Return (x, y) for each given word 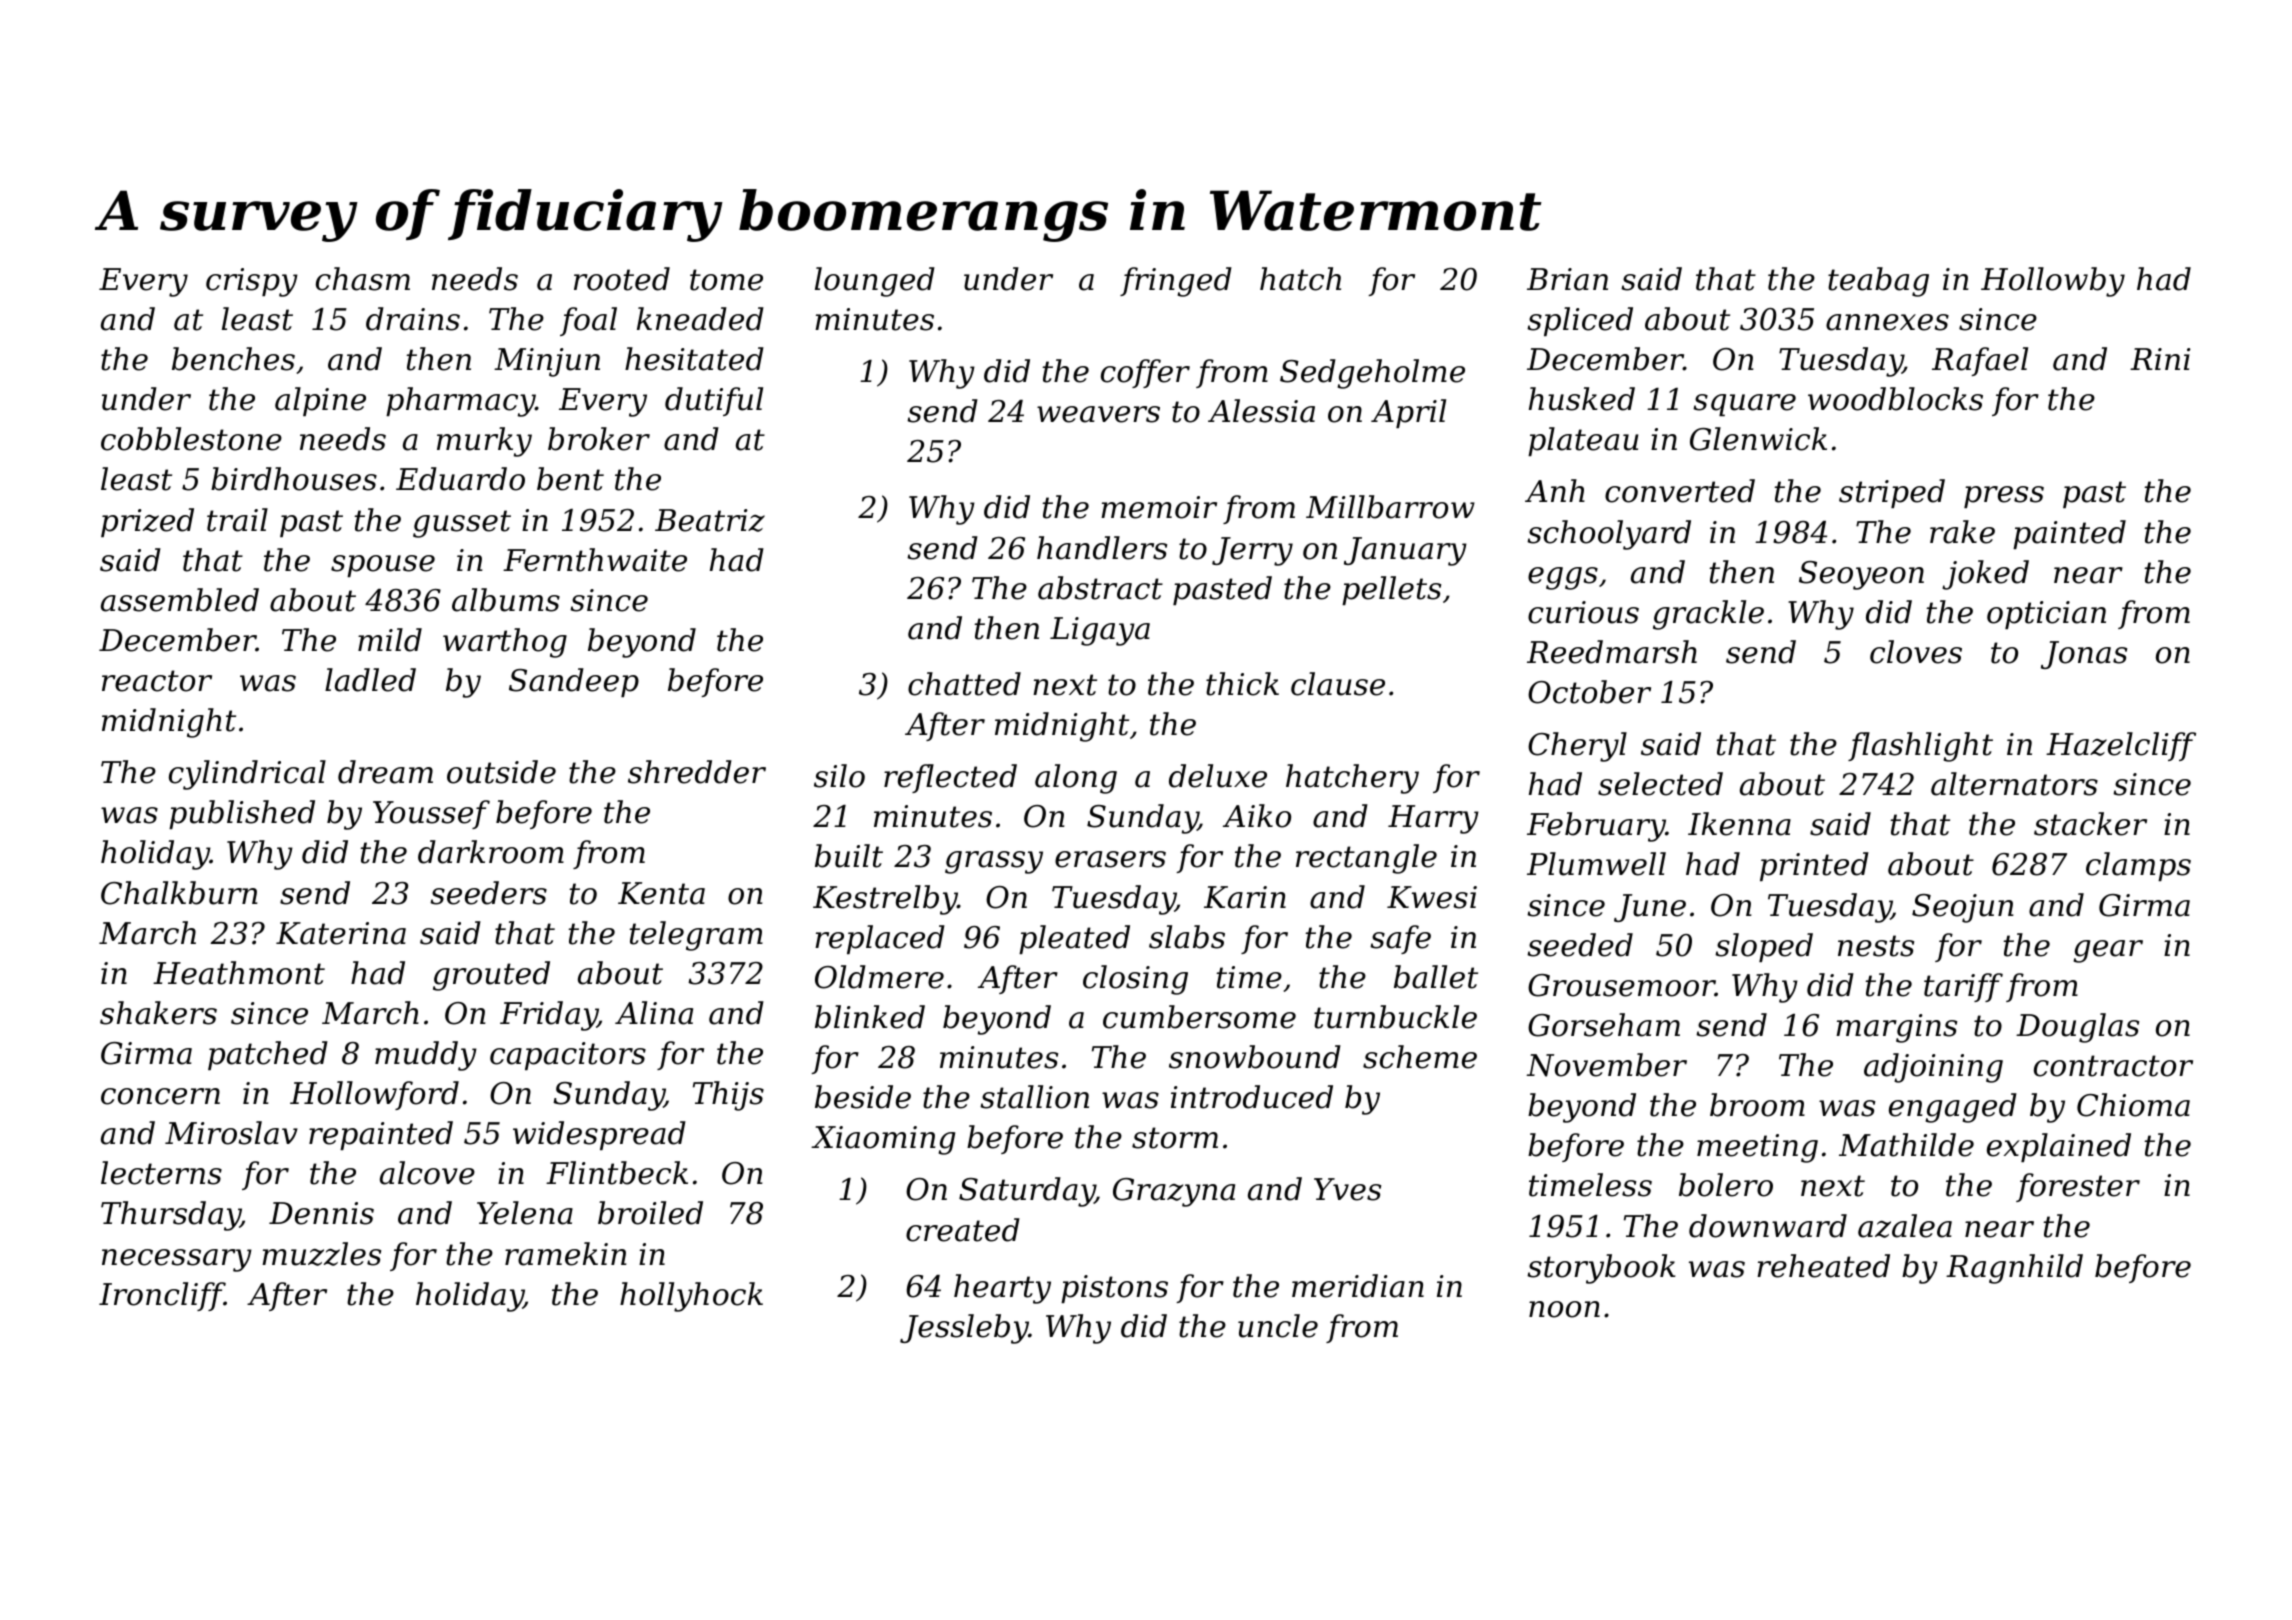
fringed (1176, 282)
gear (2108, 951)
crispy (252, 282)
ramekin (566, 1254)
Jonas (2084, 655)
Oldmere (879, 977)
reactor (157, 681)
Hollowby (2053, 282)
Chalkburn (179, 893)
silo (839, 776)
